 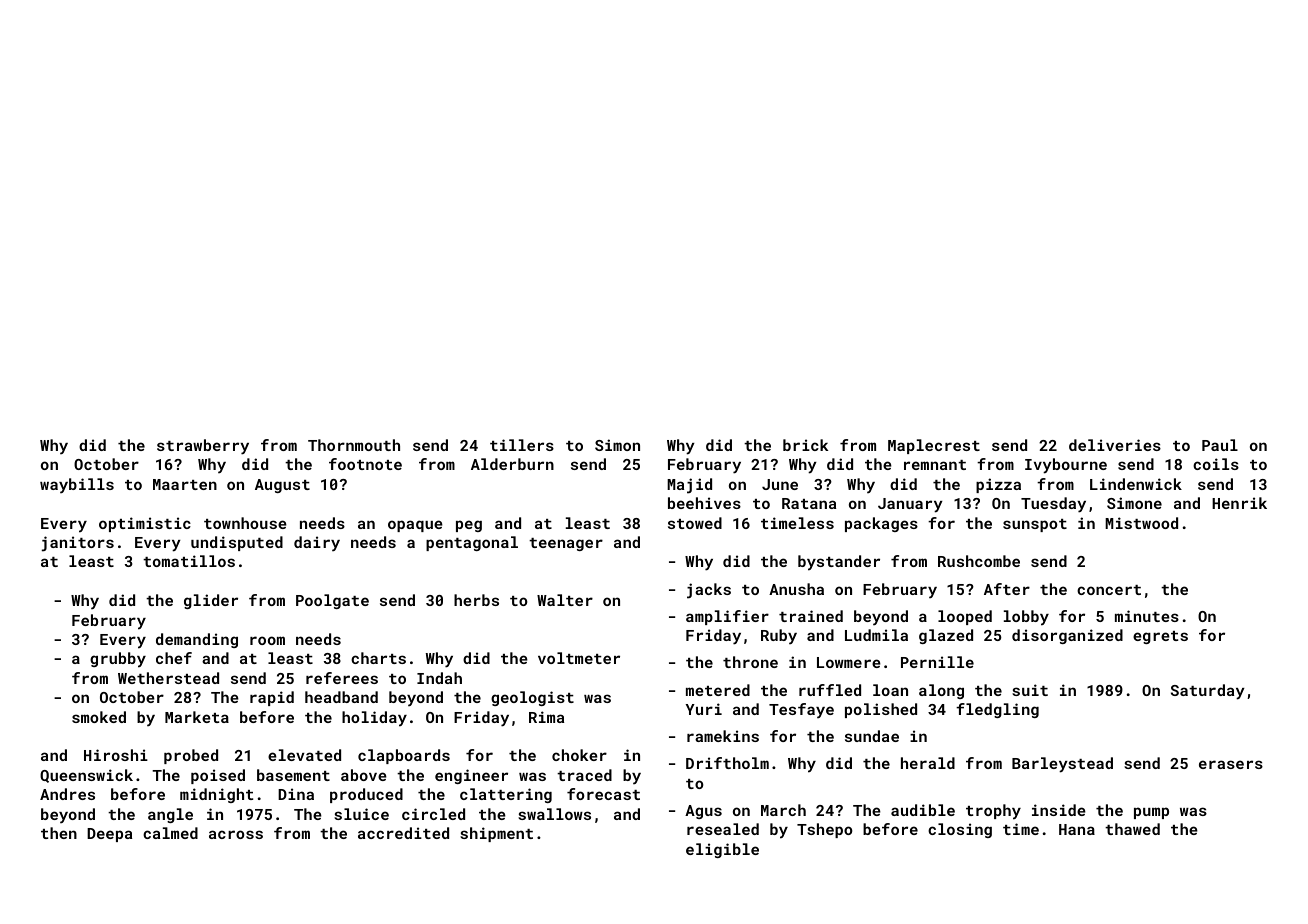 What do you see at coordinates (506, 795) in the screenshot?
I see `clattering` at bounding box center [506, 795].
